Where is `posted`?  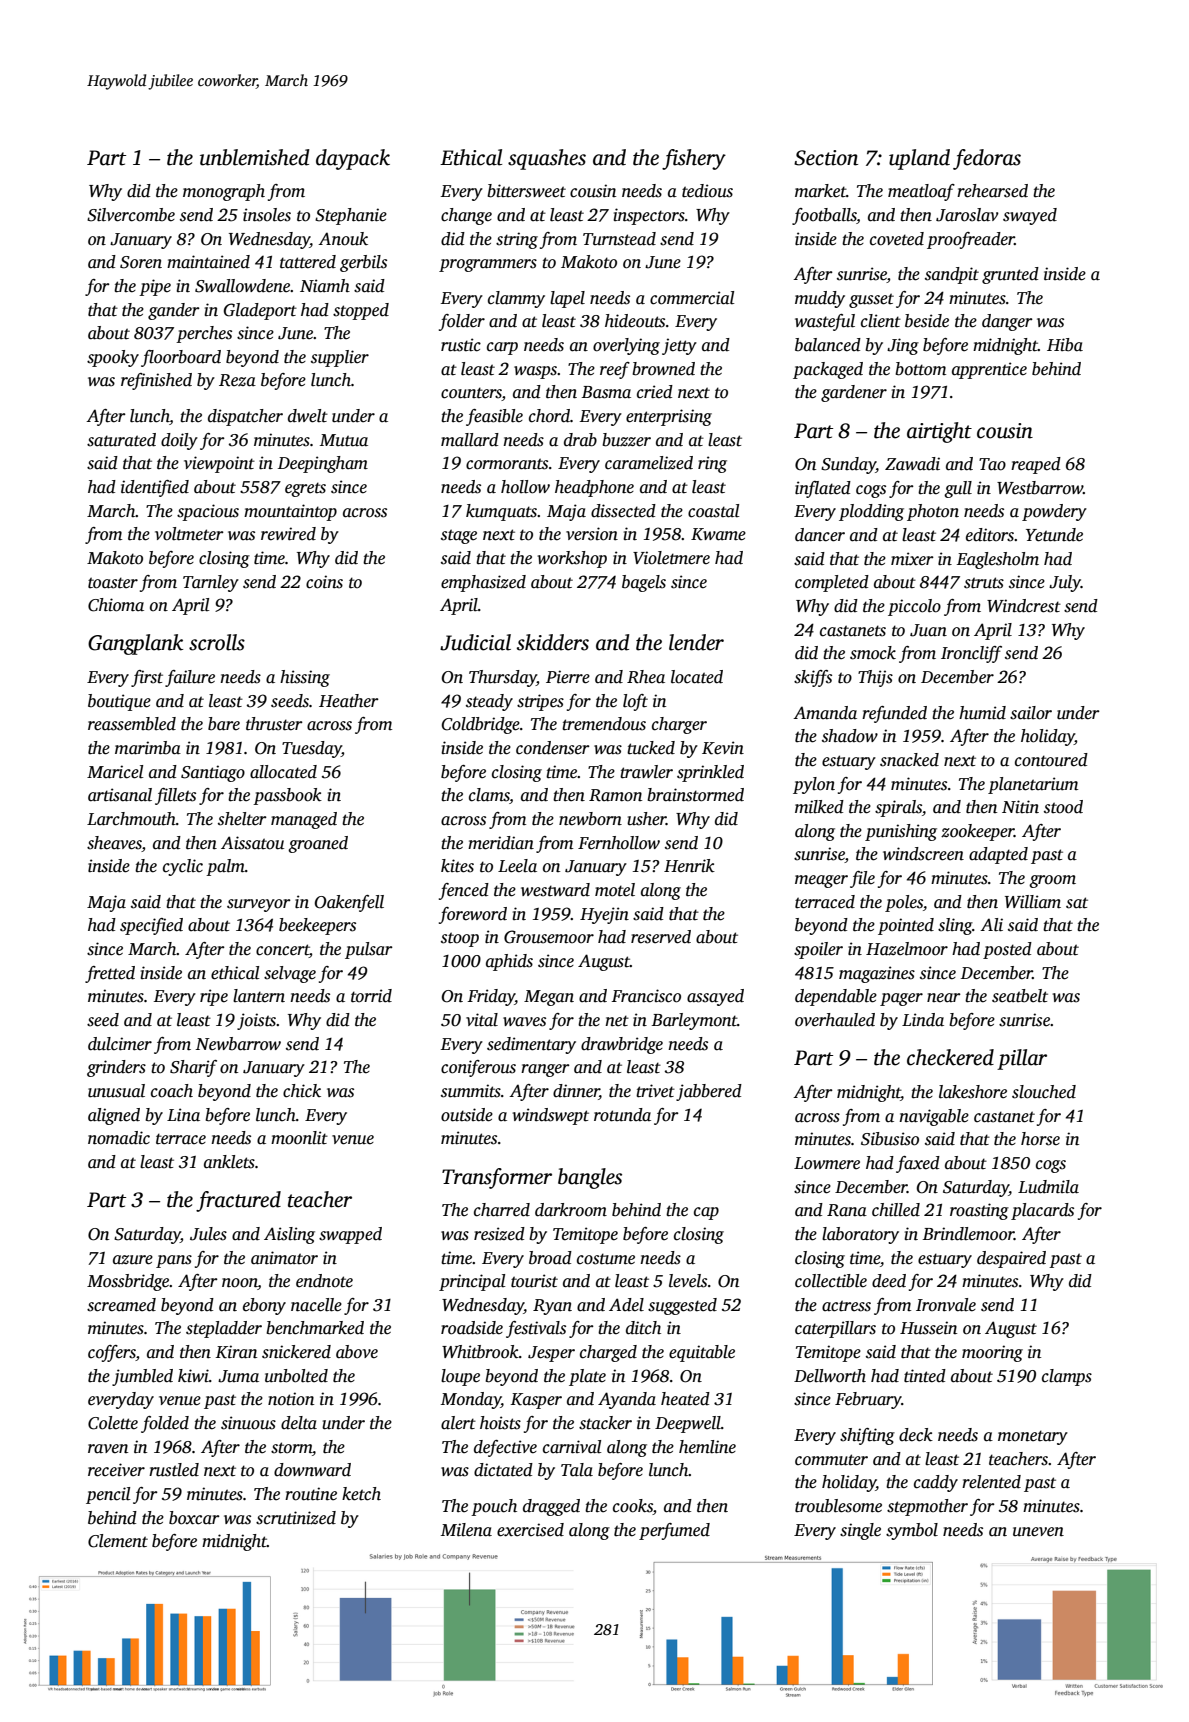
posted is located at coordinates (1007, 950).
